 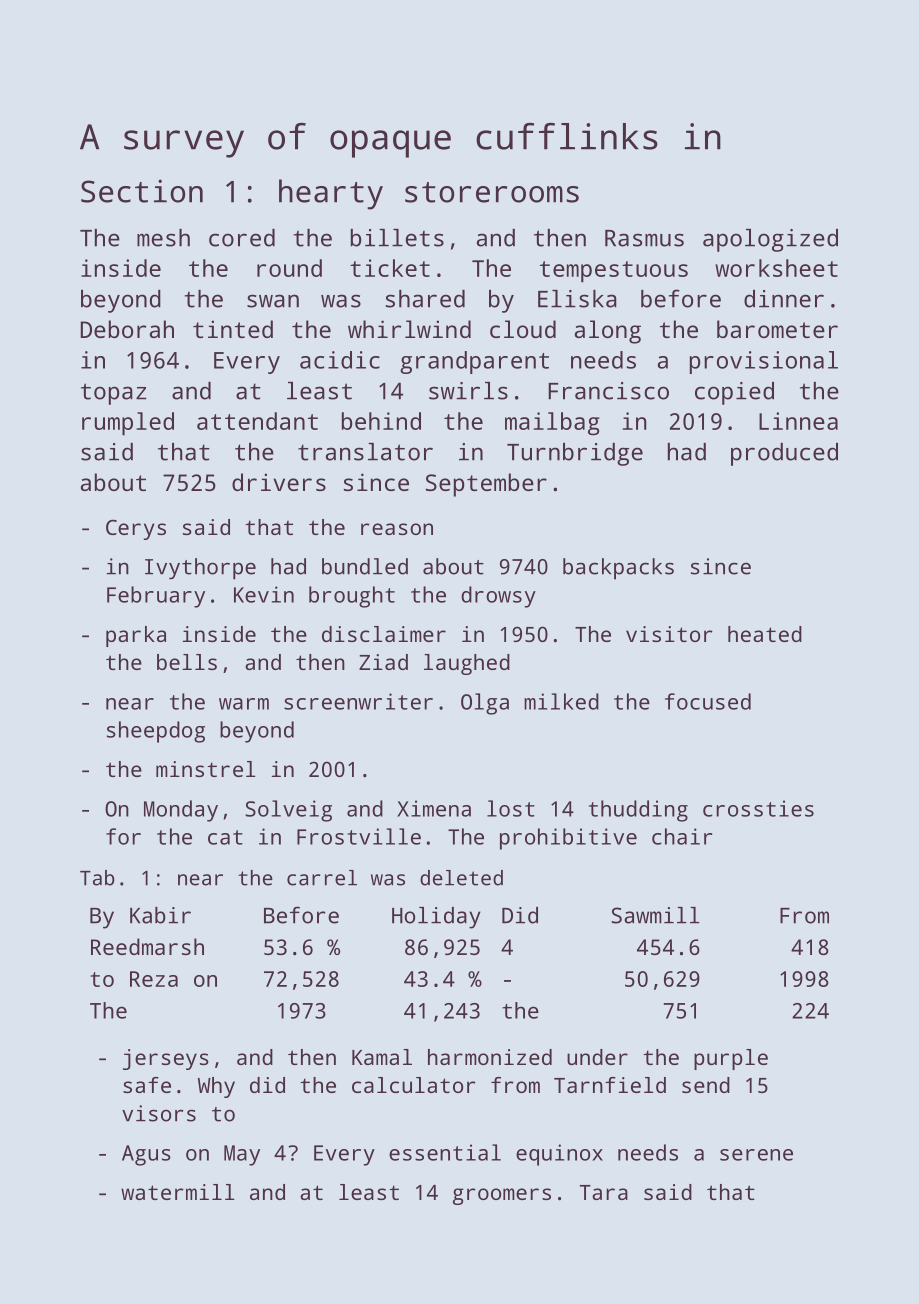 What do you see at coordinates (279, 482) in the page?
I see `drivers` at bounding box center [279, 482].
